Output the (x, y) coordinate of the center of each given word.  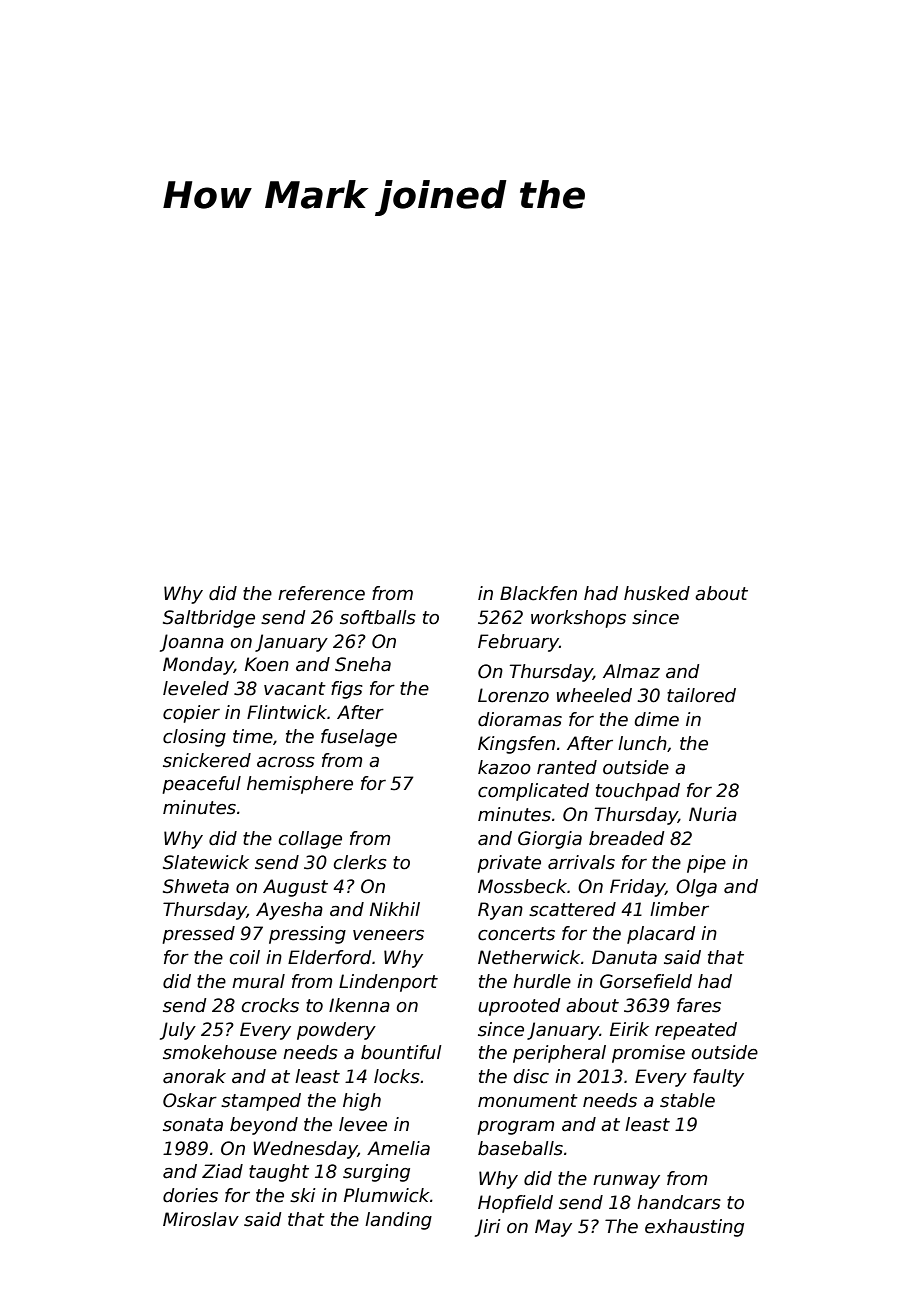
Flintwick (287, 712)
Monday (198, 666)
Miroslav (201, 1219)
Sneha (363, 664)
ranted (567, 767)
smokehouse (220, 1052)
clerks (360, 862)
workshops (578, 619)
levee (363, 1124)
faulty (718, 1078)
